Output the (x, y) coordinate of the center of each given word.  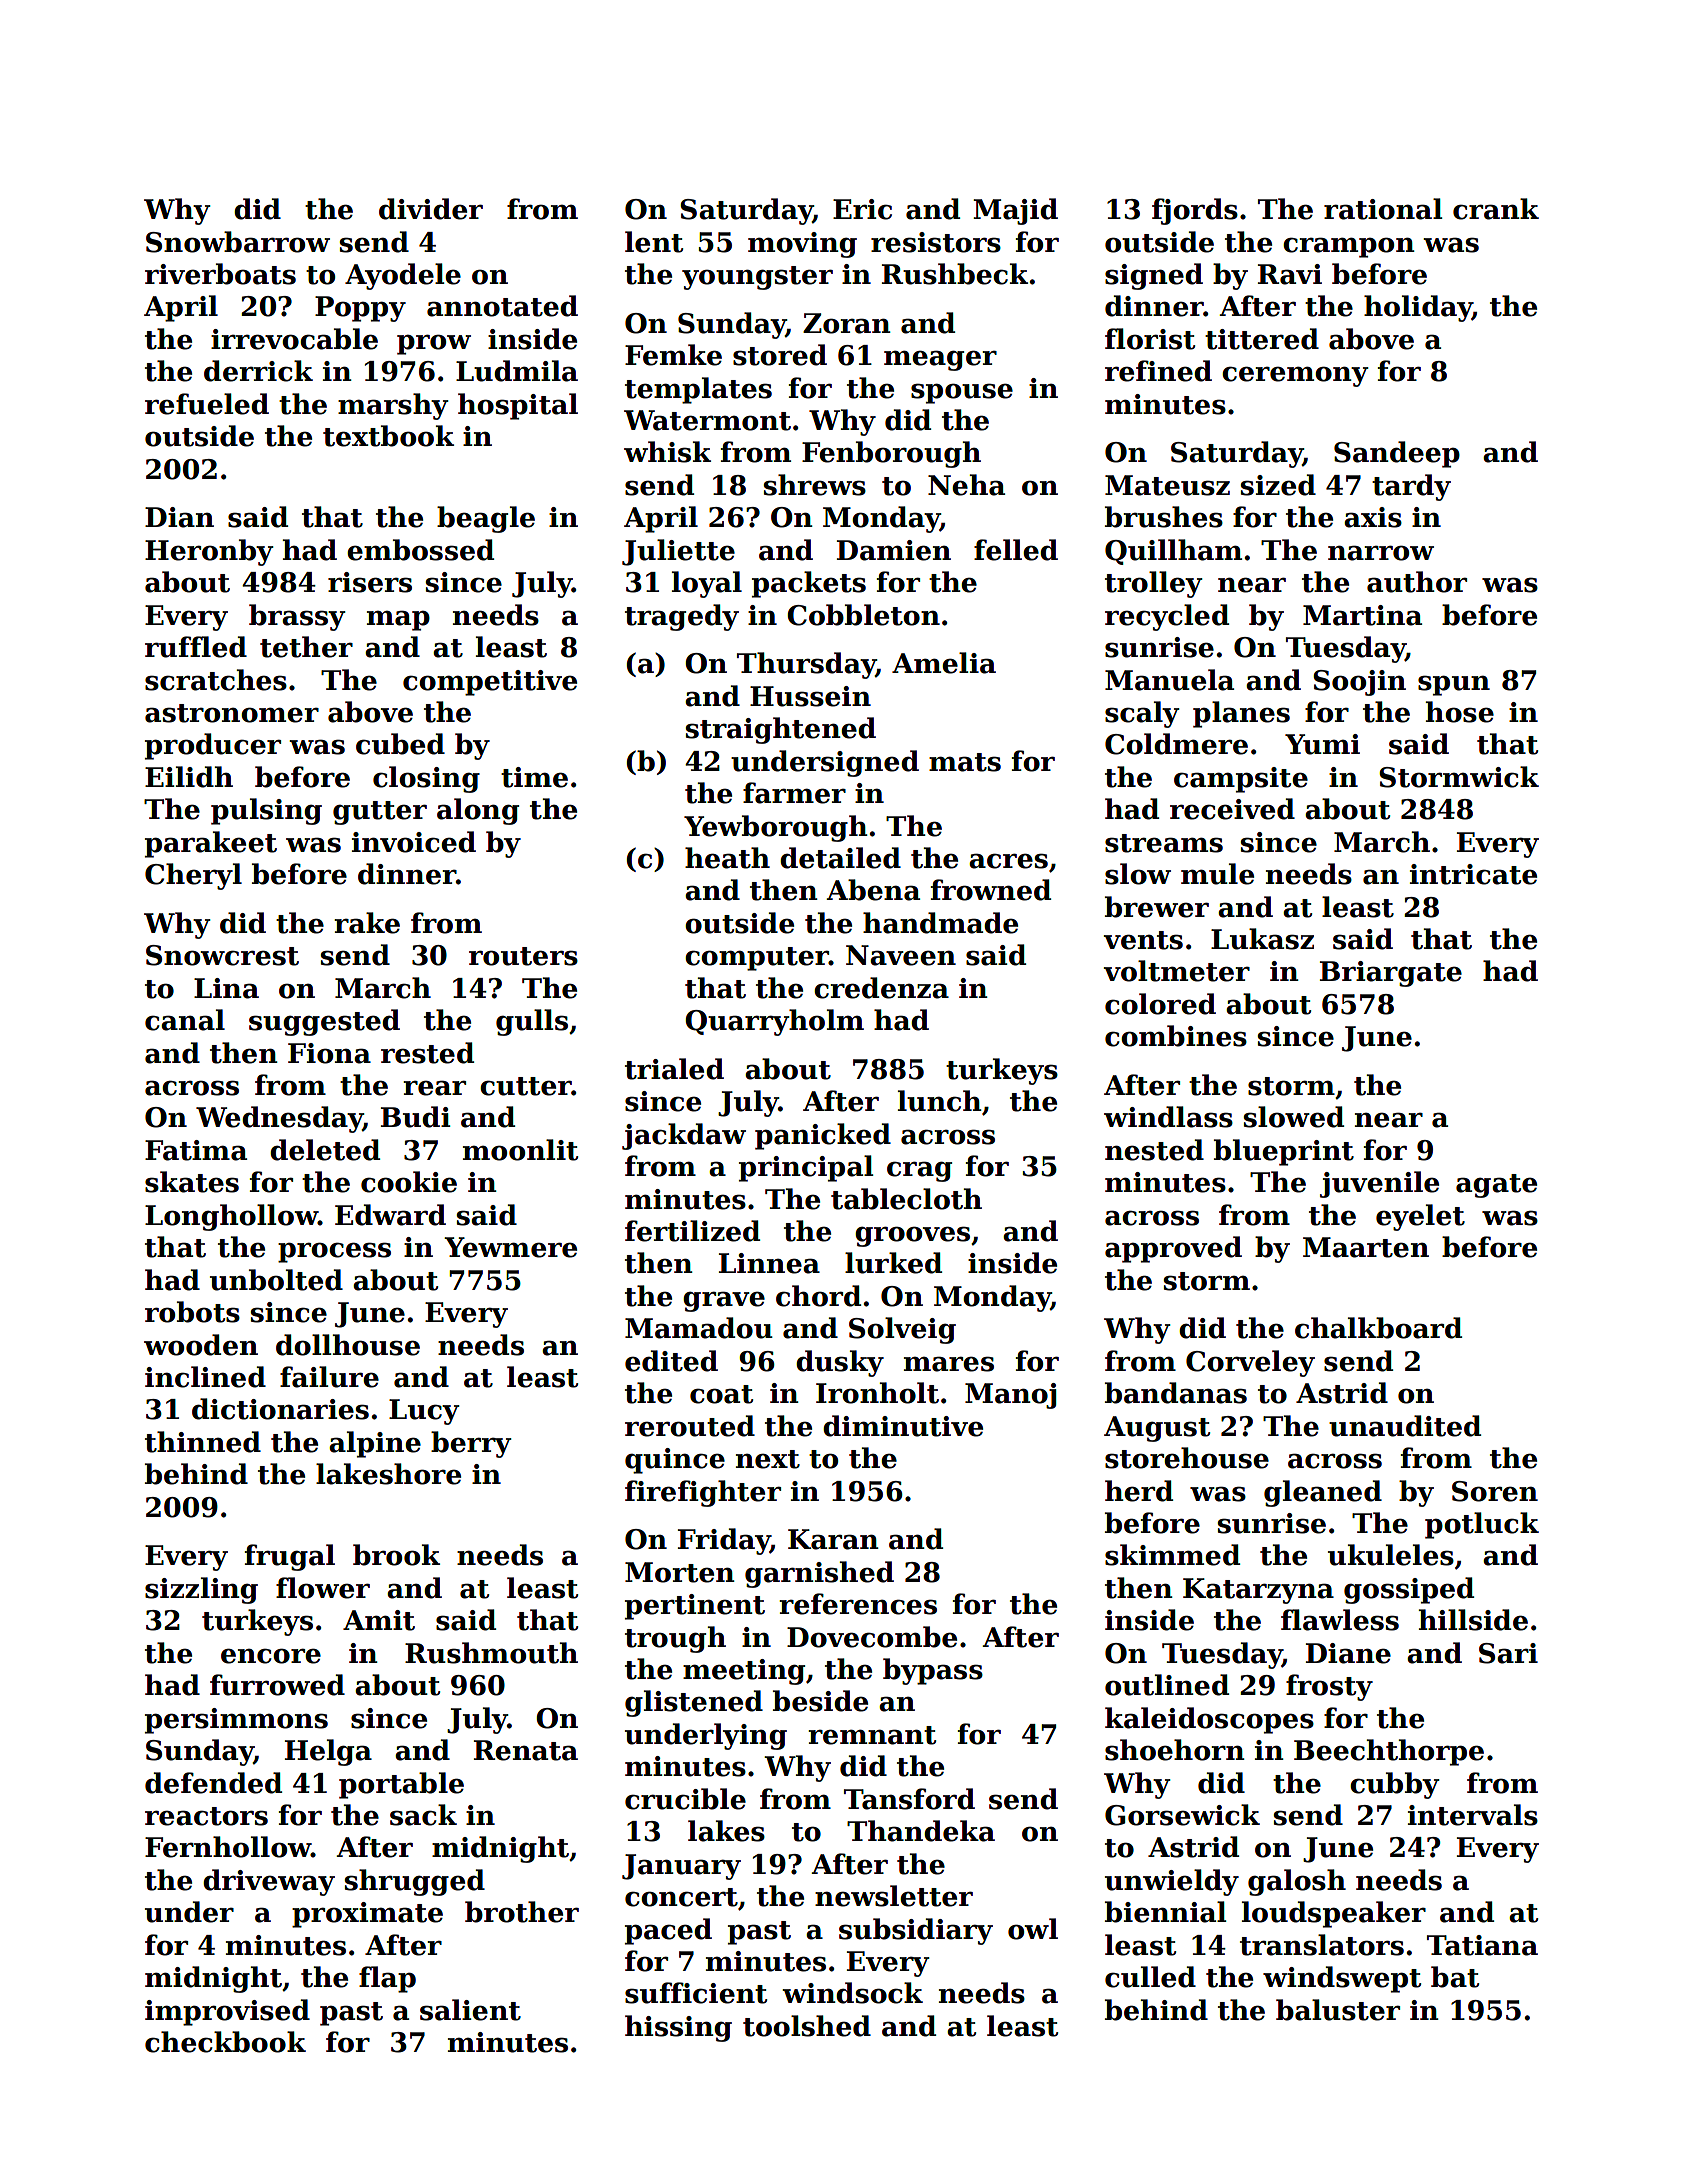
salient (470, 2010)
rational (1383, 209)
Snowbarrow (238, 242)
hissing (678, 2028)
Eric (862, 209)
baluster (1338, 2010)
